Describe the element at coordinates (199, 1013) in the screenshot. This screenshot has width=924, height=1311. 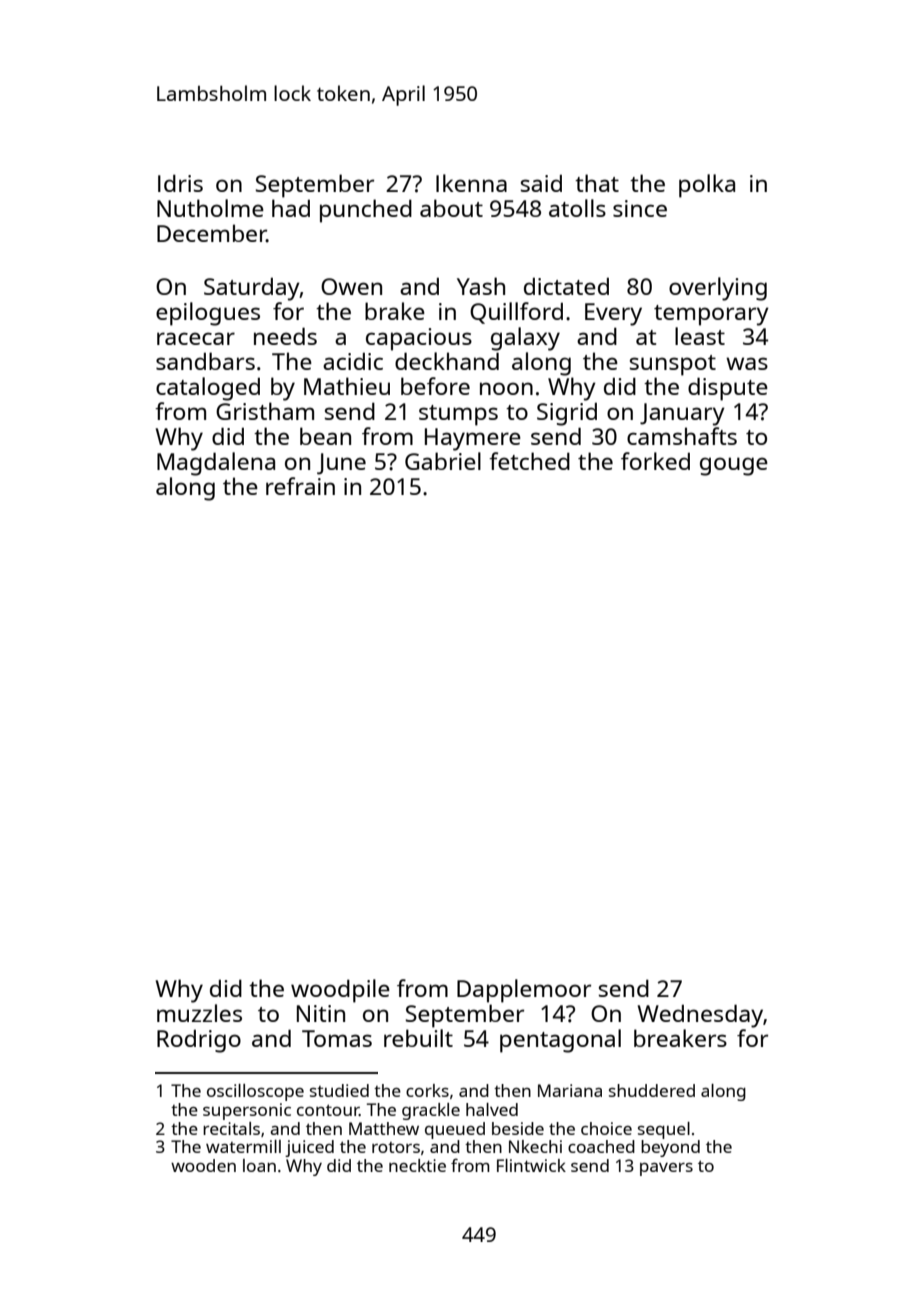
I see `muzzles` at that location.
